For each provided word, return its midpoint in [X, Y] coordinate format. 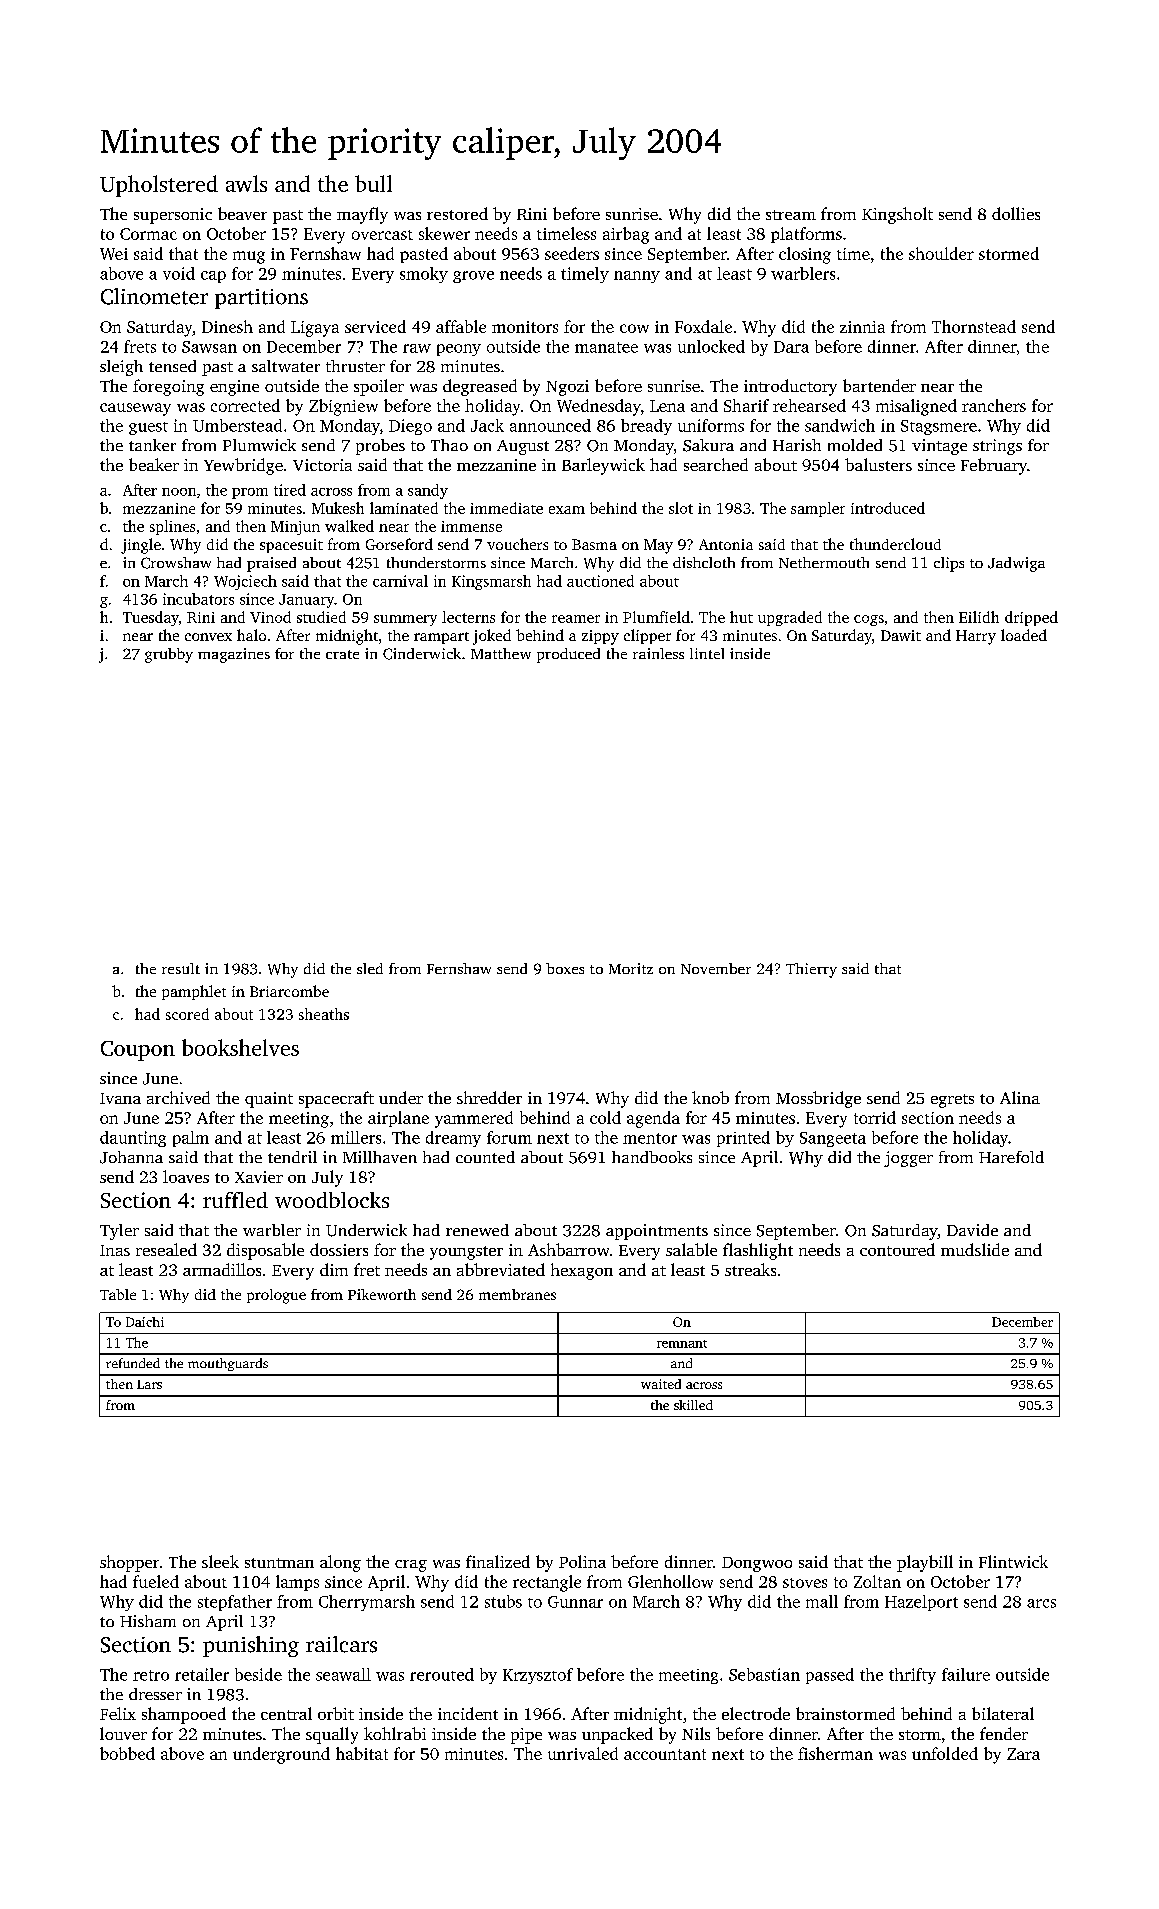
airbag [626, 235]
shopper [129, 1563]
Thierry [811, 970]
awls [246, 183]
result [181, 968]
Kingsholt [897, 215]
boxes [565, 968]
